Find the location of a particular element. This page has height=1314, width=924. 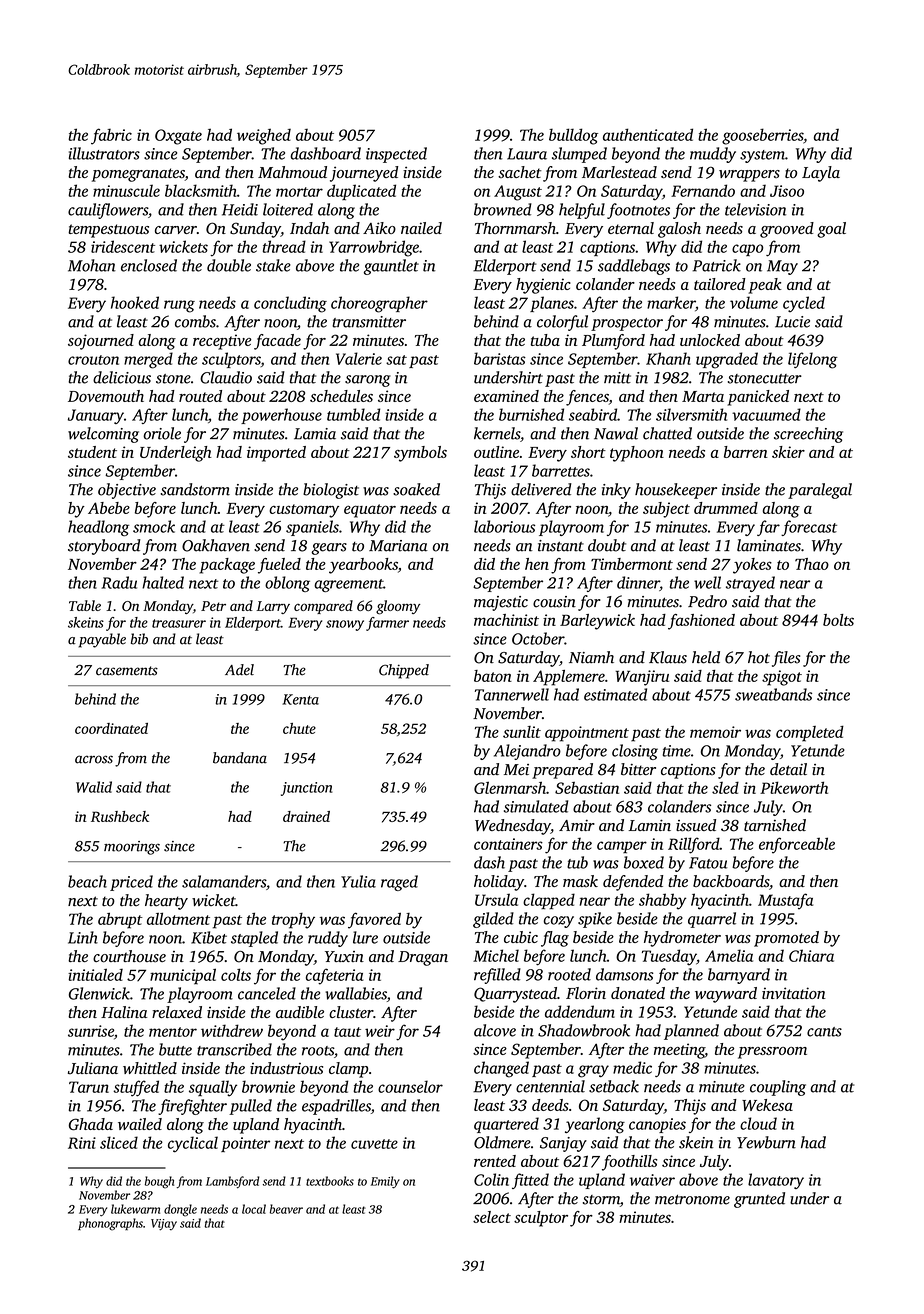

trophy is located at coordinates (293, 921).
